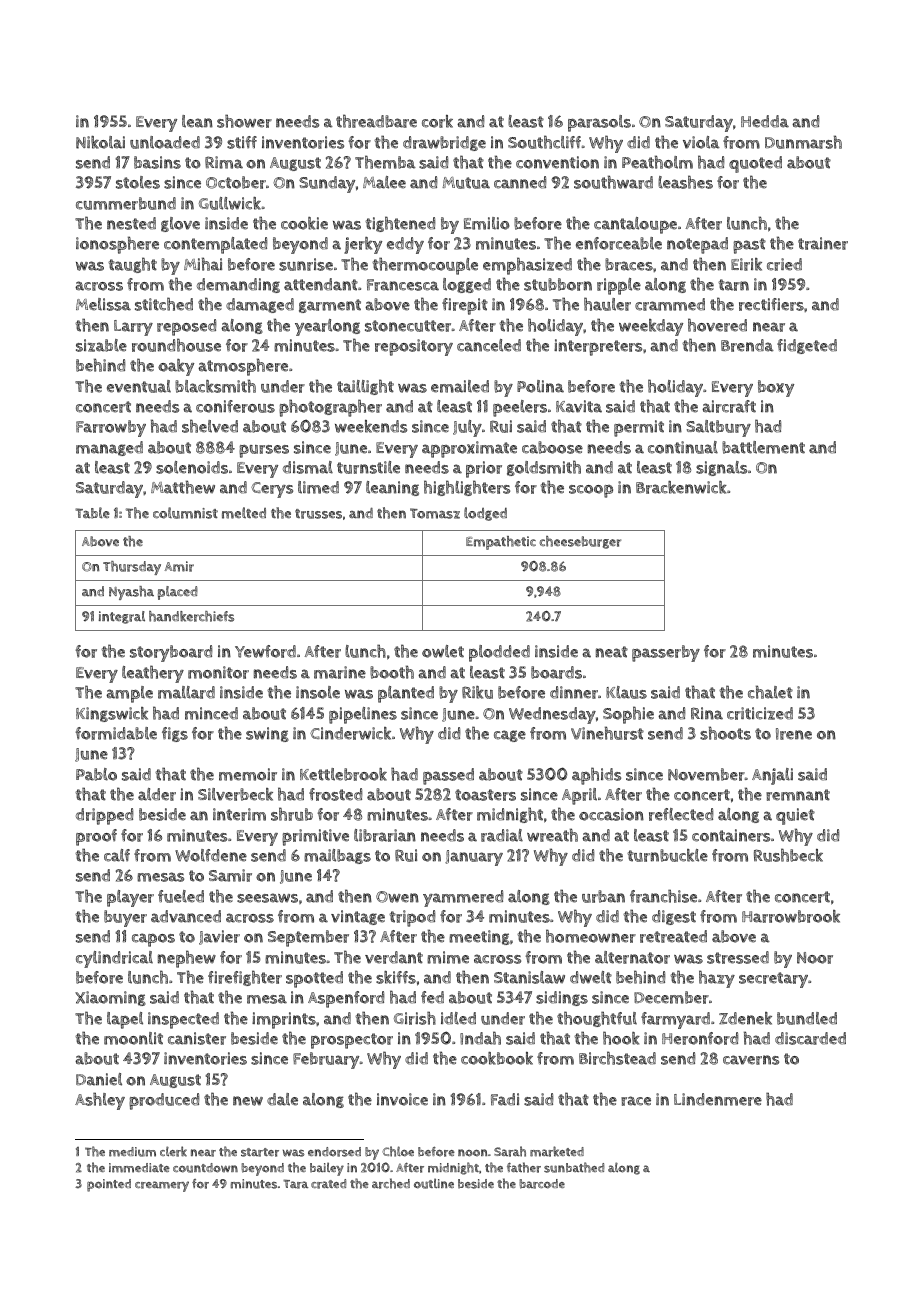 The width and height of the screenshot is (924, 1308). I want to click on canned, so click(520, 182).
